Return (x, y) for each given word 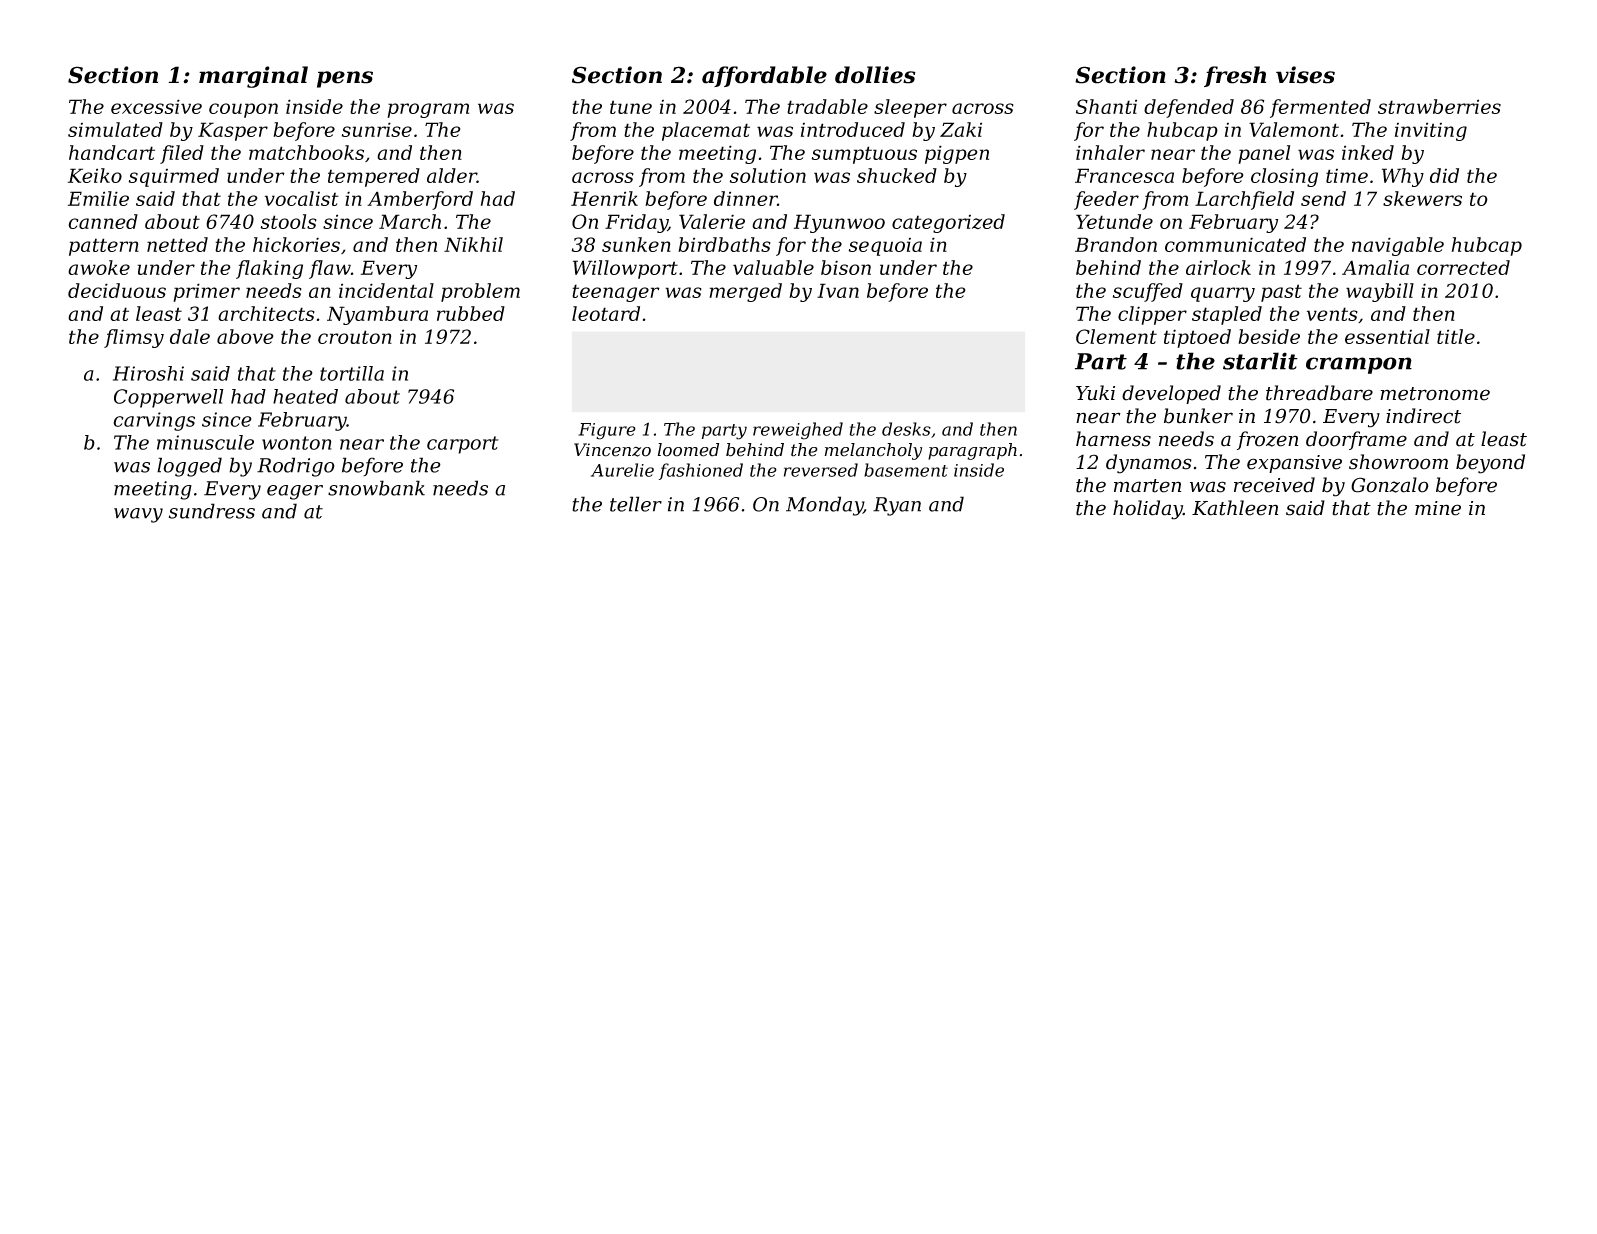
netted (177, 244)
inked (1368, 152)
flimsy (134, 338)
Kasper (233, 131)
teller (636, 504)
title (1456, 336)
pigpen (957, 154)
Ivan (838, 290)
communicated (1235, 244)
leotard (606, 313)
